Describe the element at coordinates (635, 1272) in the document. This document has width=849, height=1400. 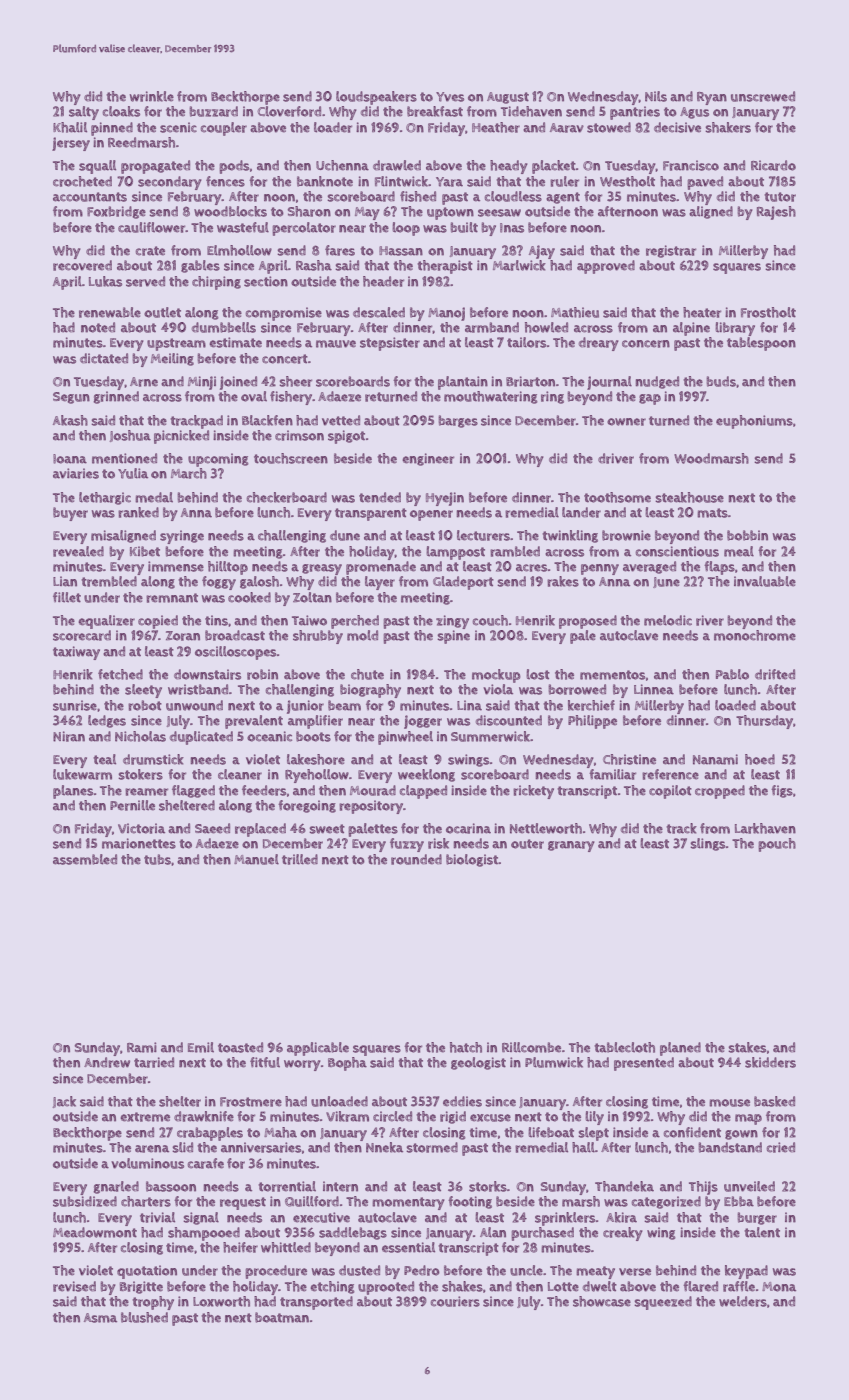
I see `verse` at that location.
